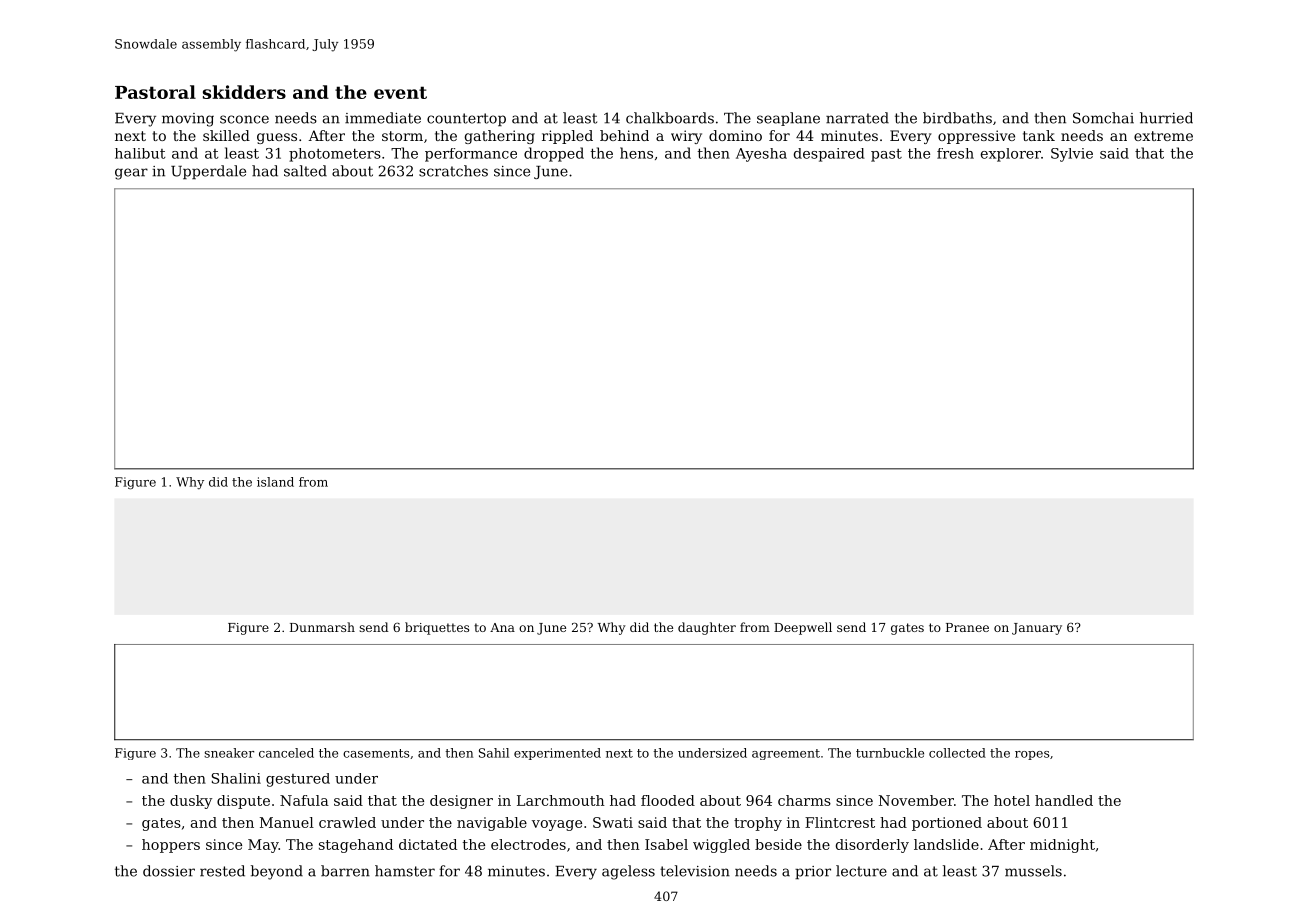 This page has height=924, width=1308. Describe the element at coordinates (813, 872) in the page. I see `prior` at that location.
